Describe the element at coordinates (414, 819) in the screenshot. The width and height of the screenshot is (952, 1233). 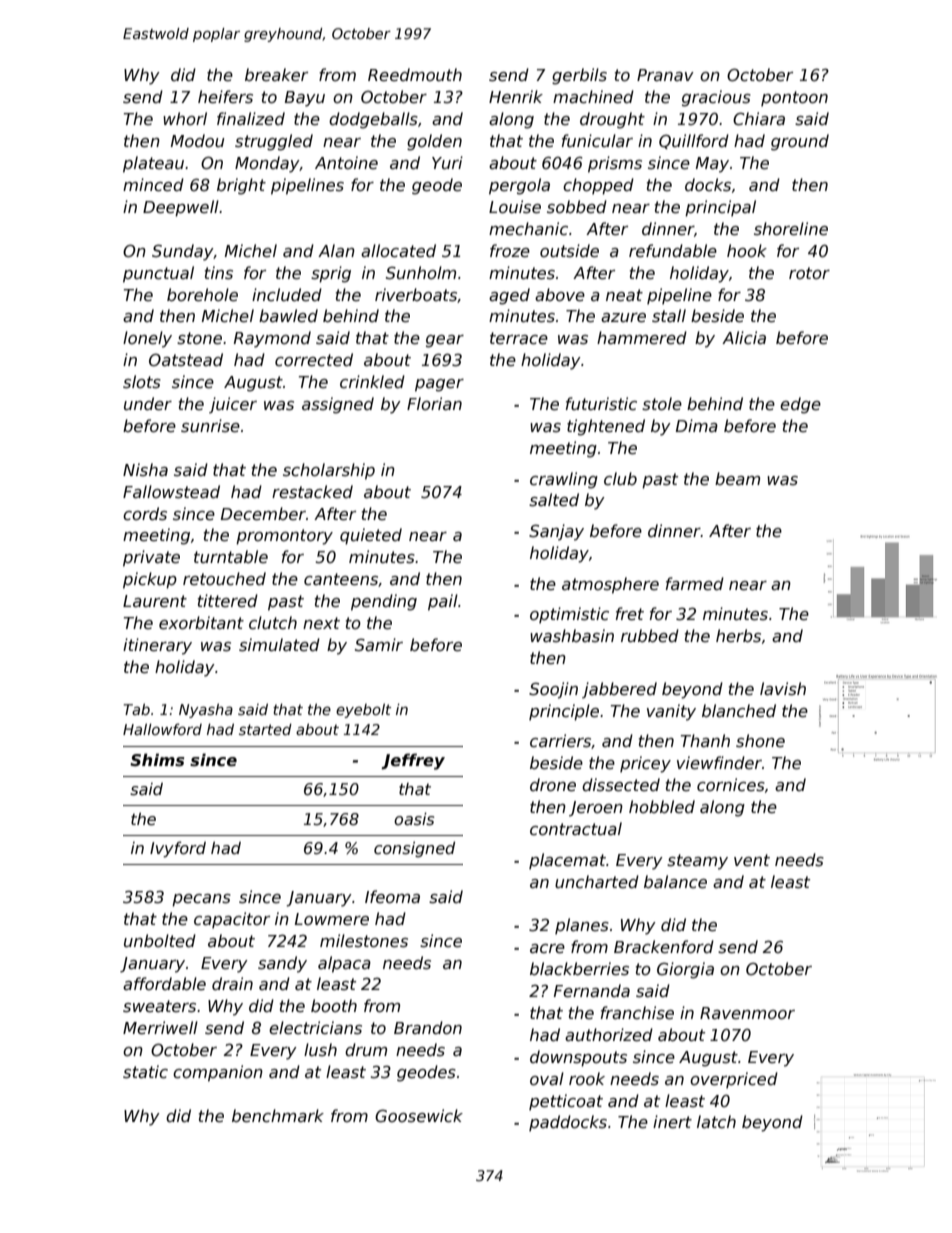
I see `oasis` at that location.
